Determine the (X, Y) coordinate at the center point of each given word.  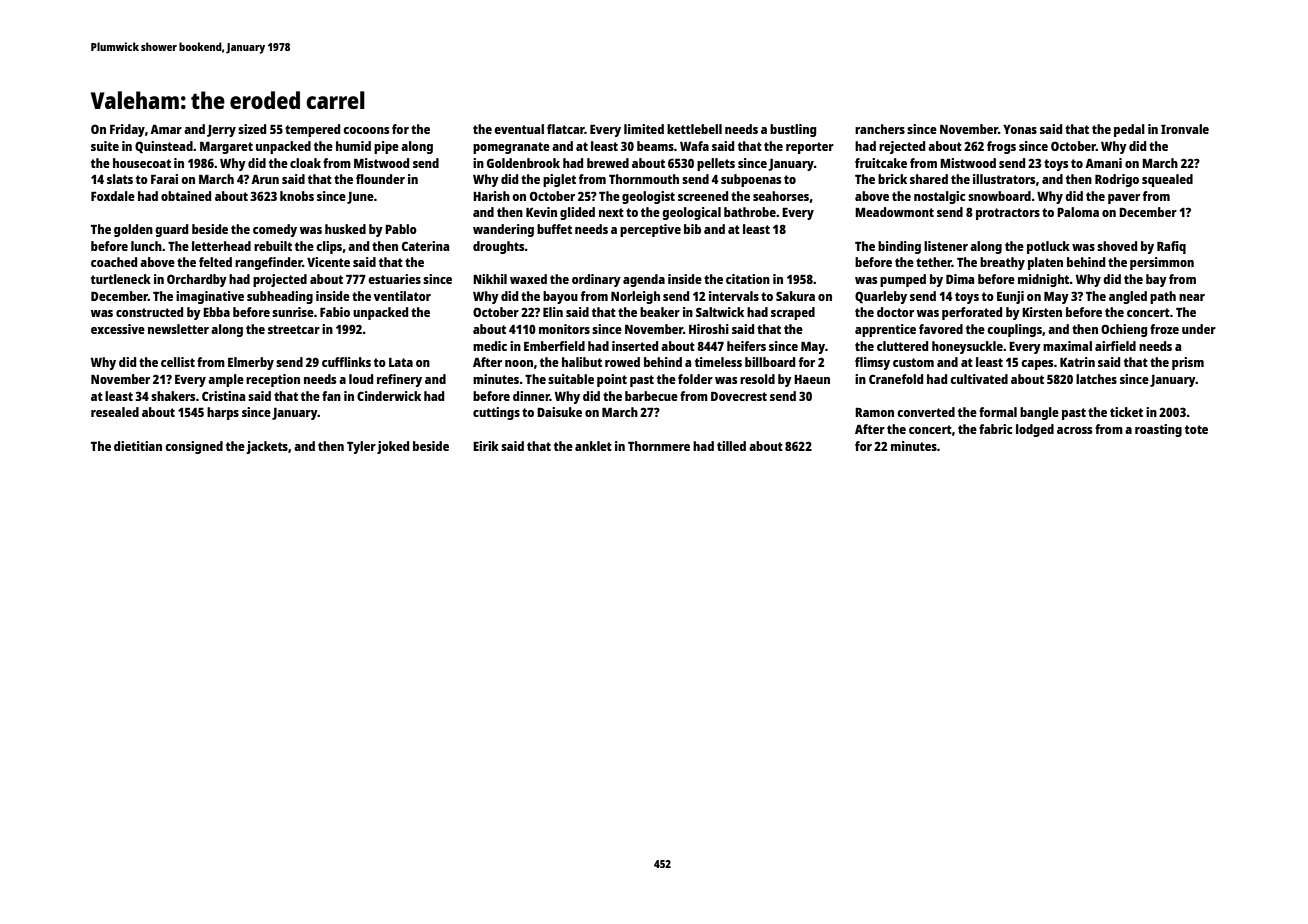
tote (1196, 429)
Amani (1103, 163)
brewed (608, 163)
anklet (593, 446)
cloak (305, 163)
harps (223, 413)
